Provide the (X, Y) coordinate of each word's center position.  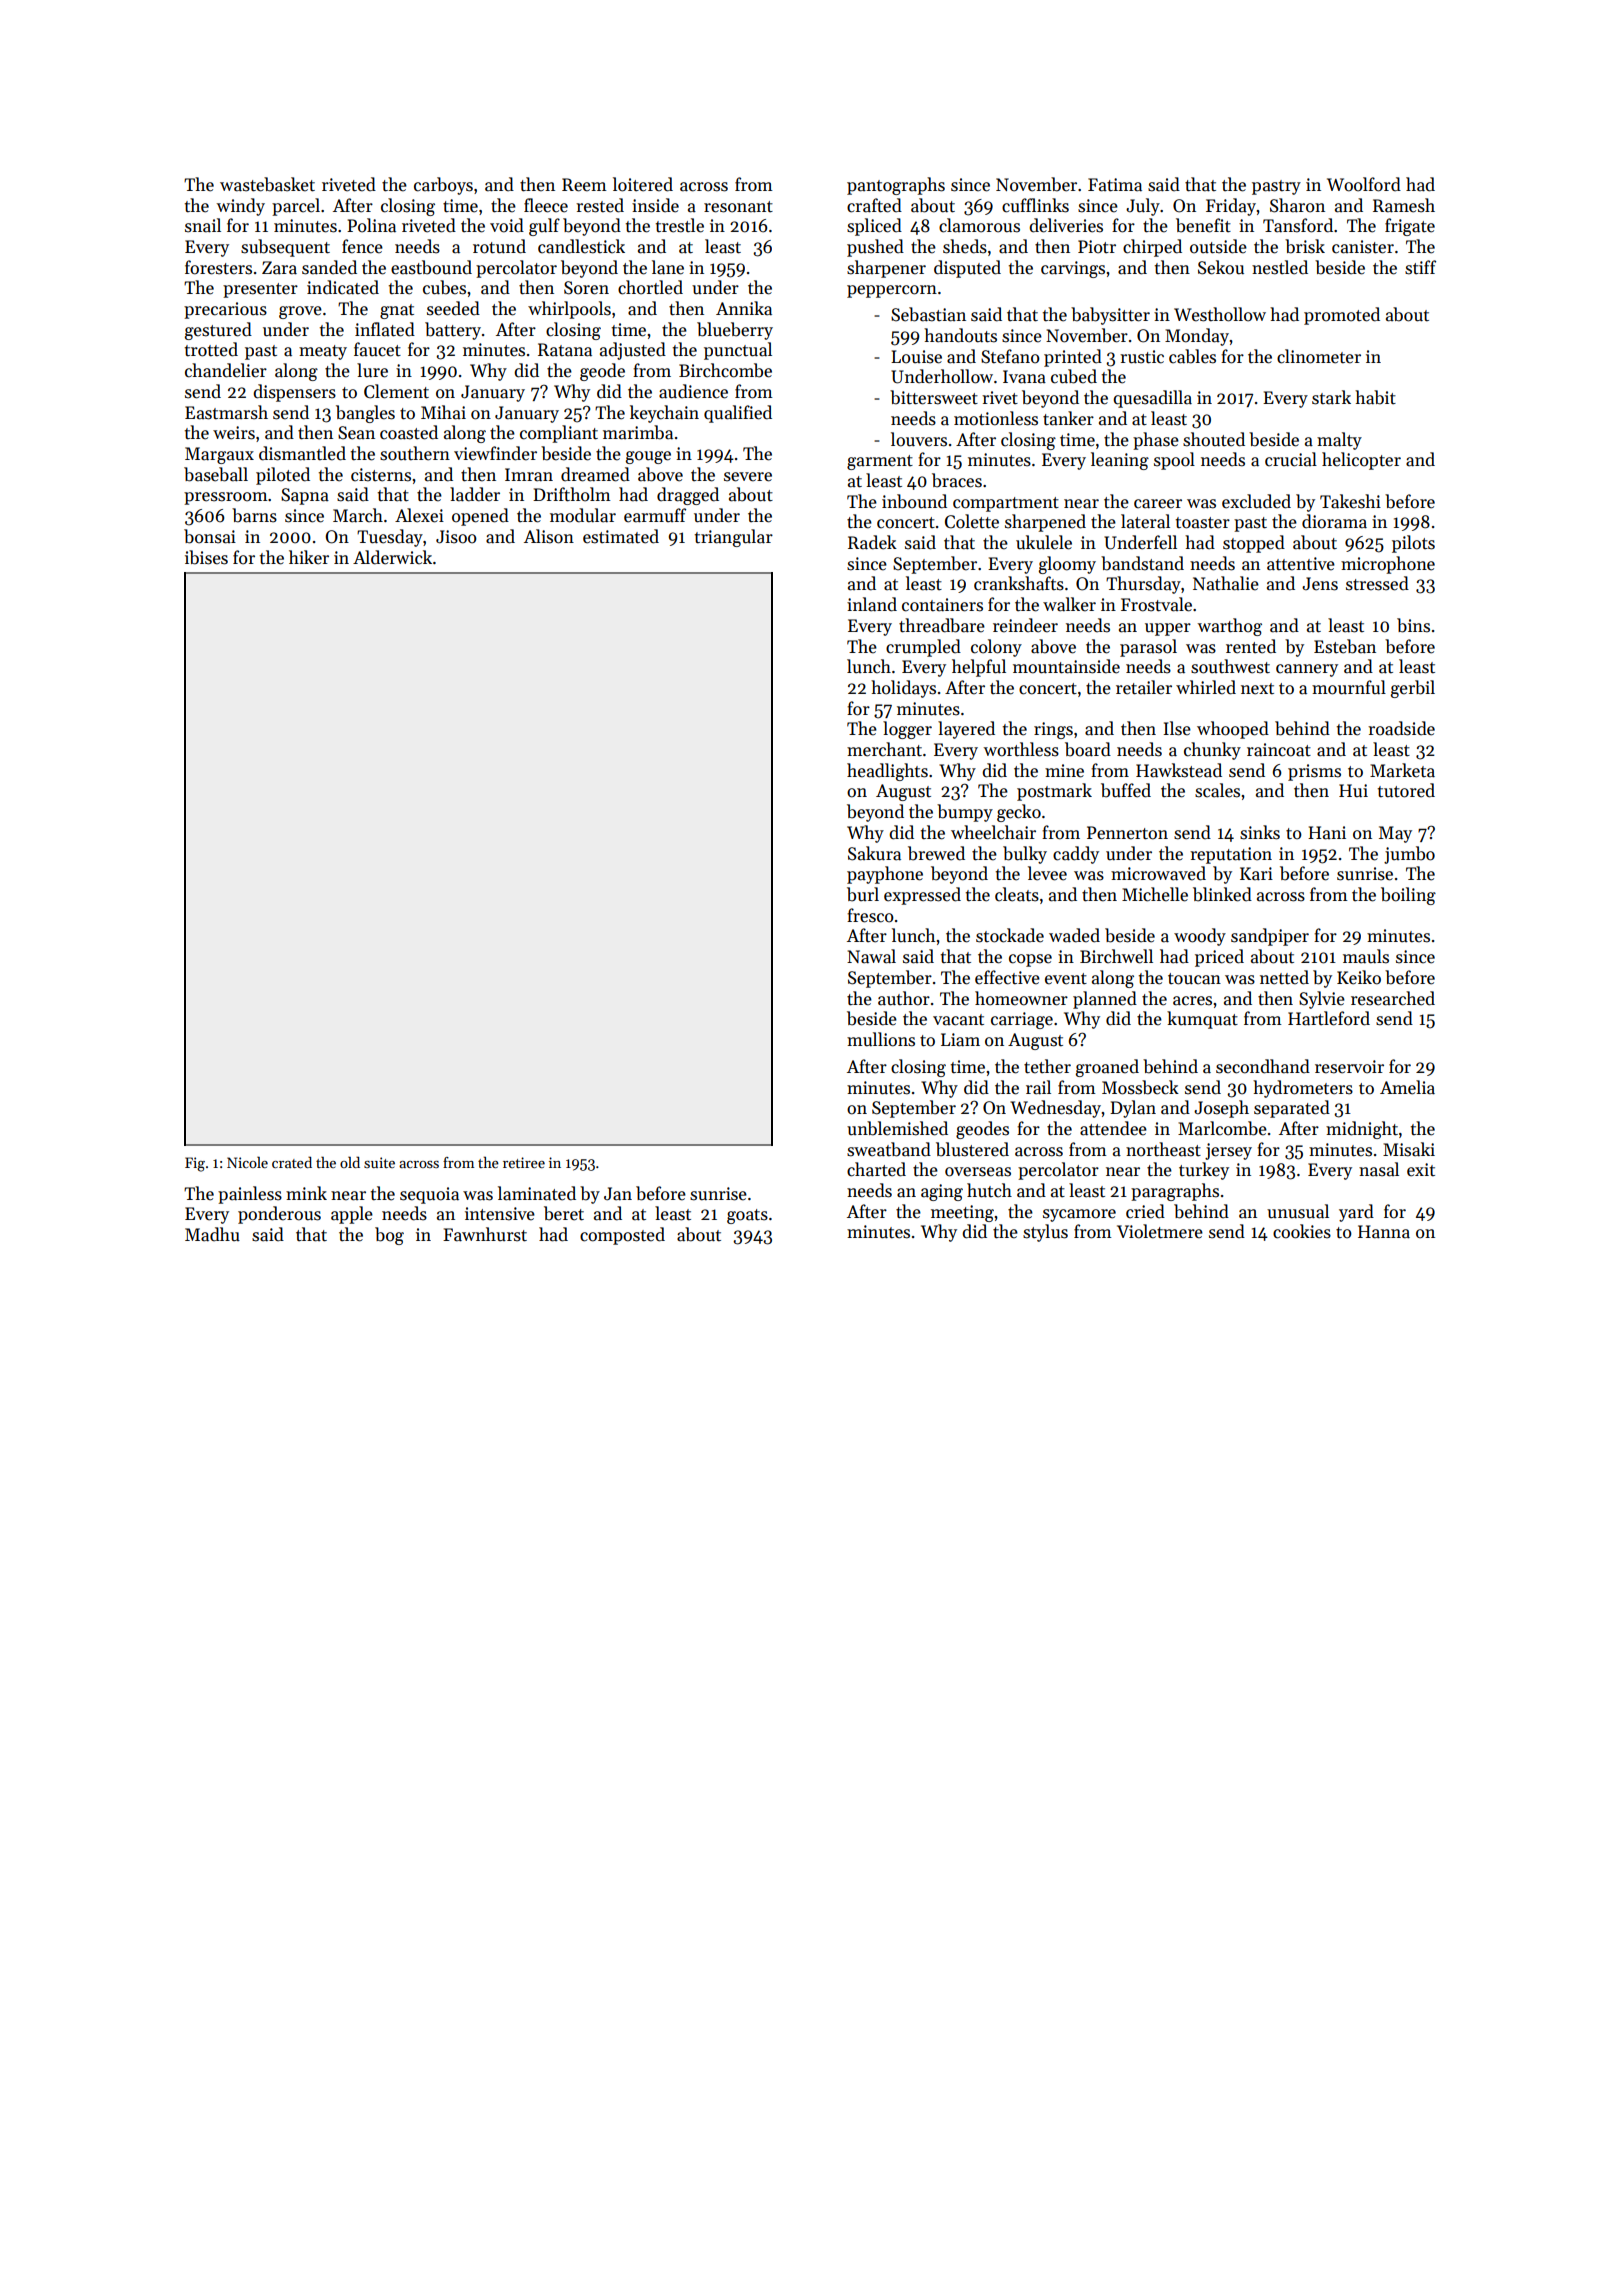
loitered (643, 184)
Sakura (874, 853)
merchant (884, 749)
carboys (443, 186)
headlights (887, 772)
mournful (1349, 687)
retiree (524, 1162)
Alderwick (392, 557)
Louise (916, 357)
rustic (1142, 357)
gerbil (1413, 689)
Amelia (1407, 1087)
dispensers (294, 393)
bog (389, 1236)
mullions (881, 1039)
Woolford (1364, 184)
